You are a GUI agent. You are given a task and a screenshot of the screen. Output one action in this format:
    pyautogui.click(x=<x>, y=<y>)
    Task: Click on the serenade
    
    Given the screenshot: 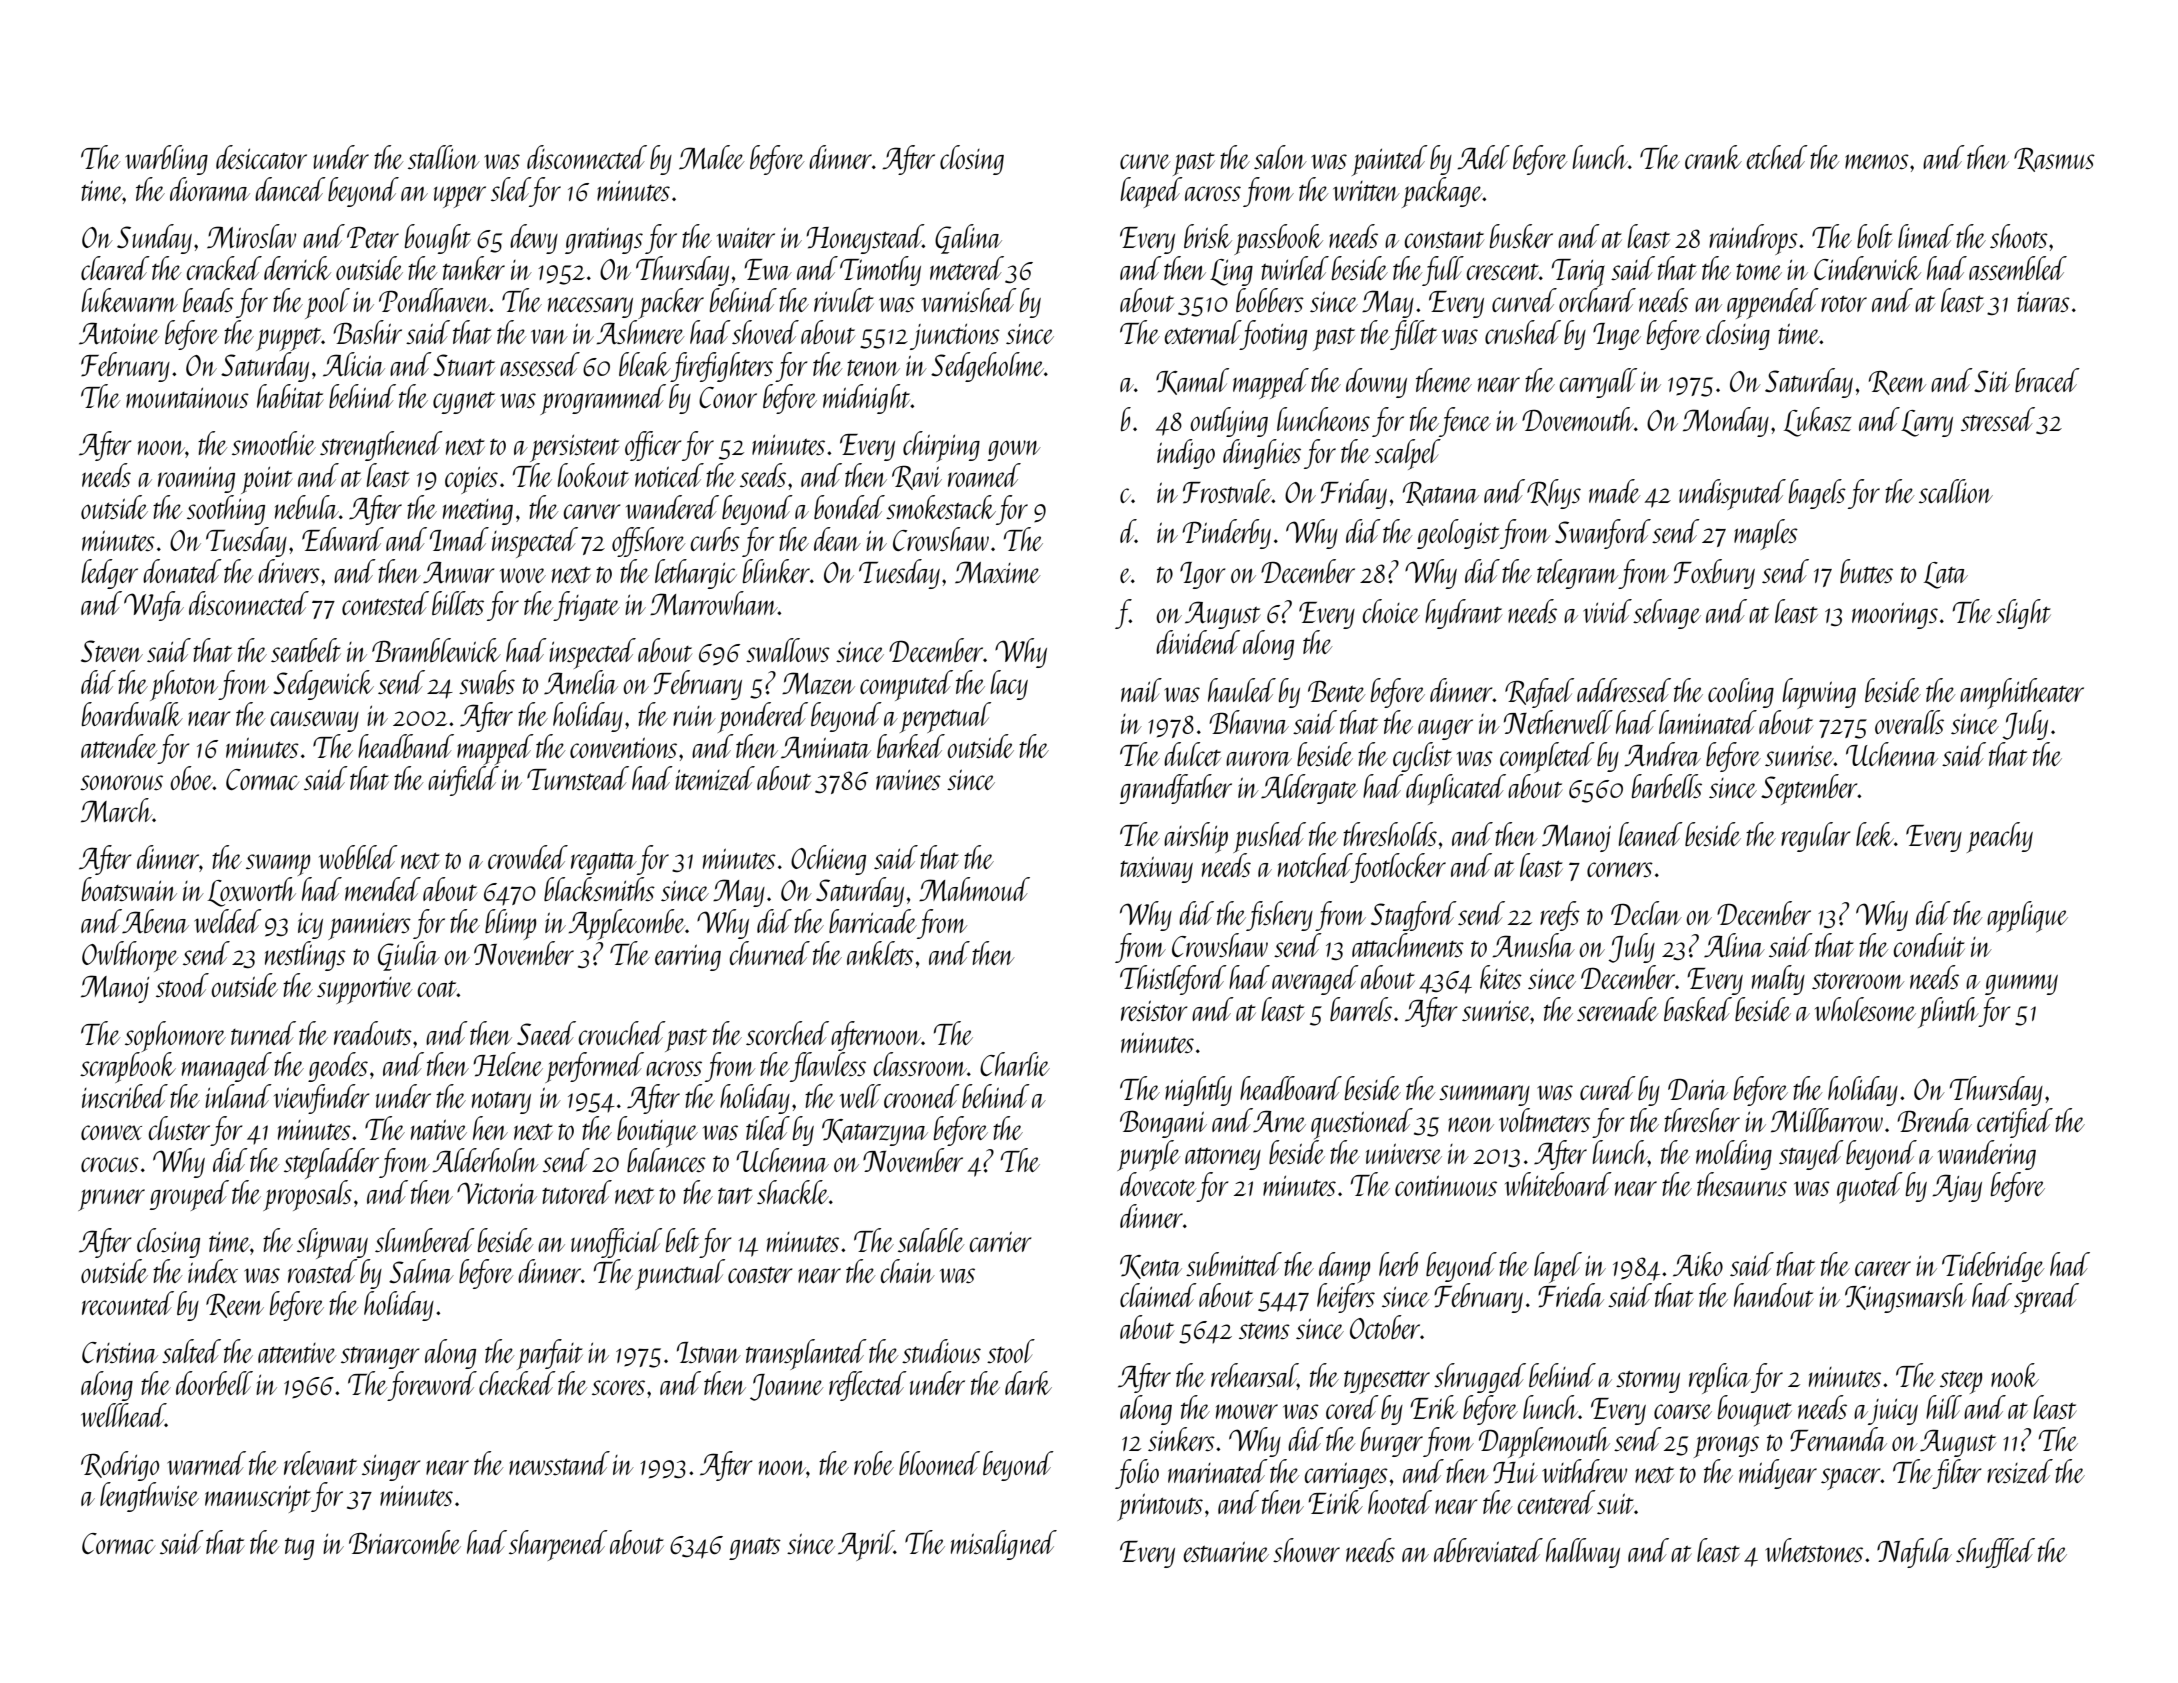 What is the action you would take?
    pyautogui.click(x=1617, y=1009)
